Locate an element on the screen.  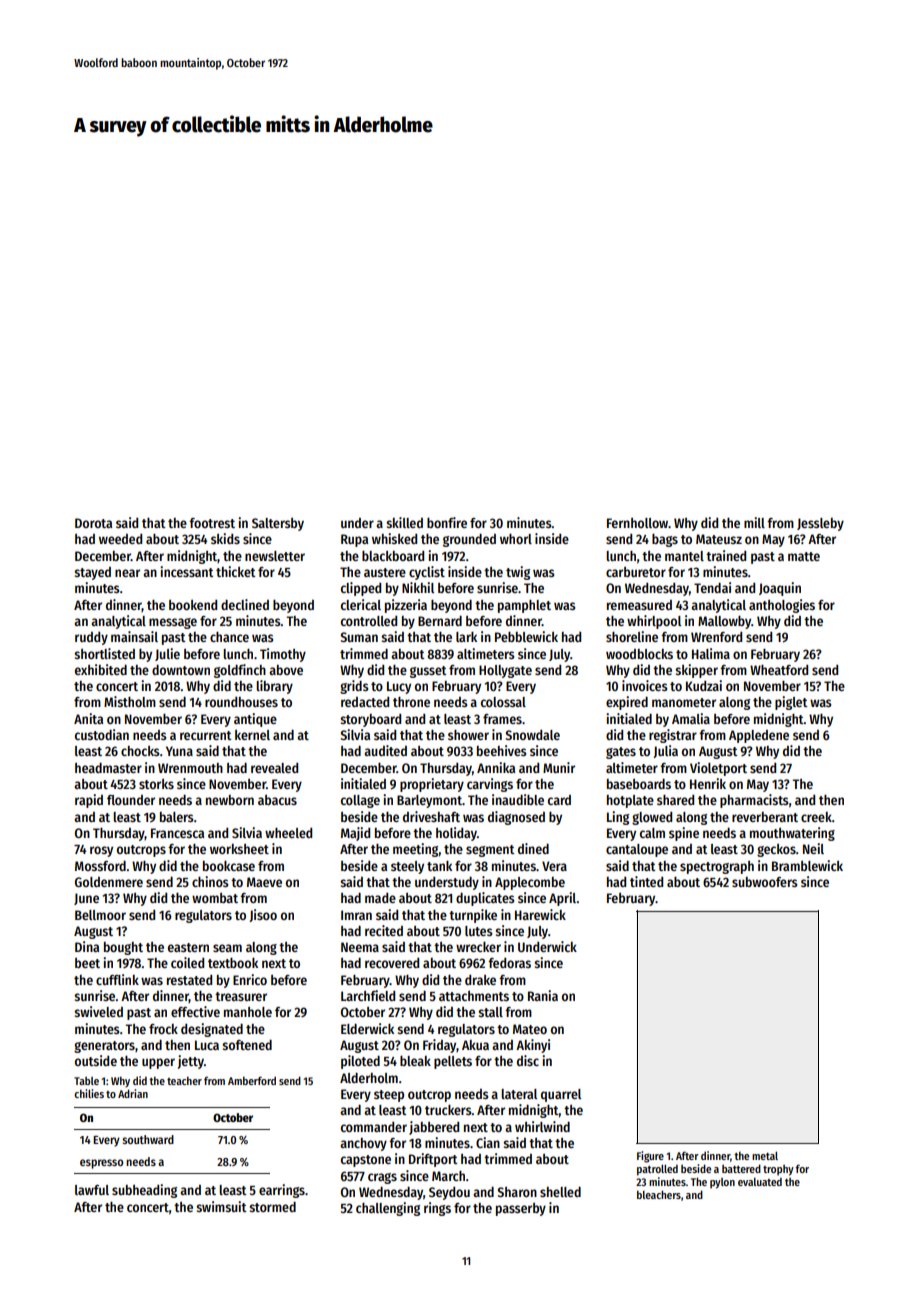
challenging is located at coordinates (388, 1209).
